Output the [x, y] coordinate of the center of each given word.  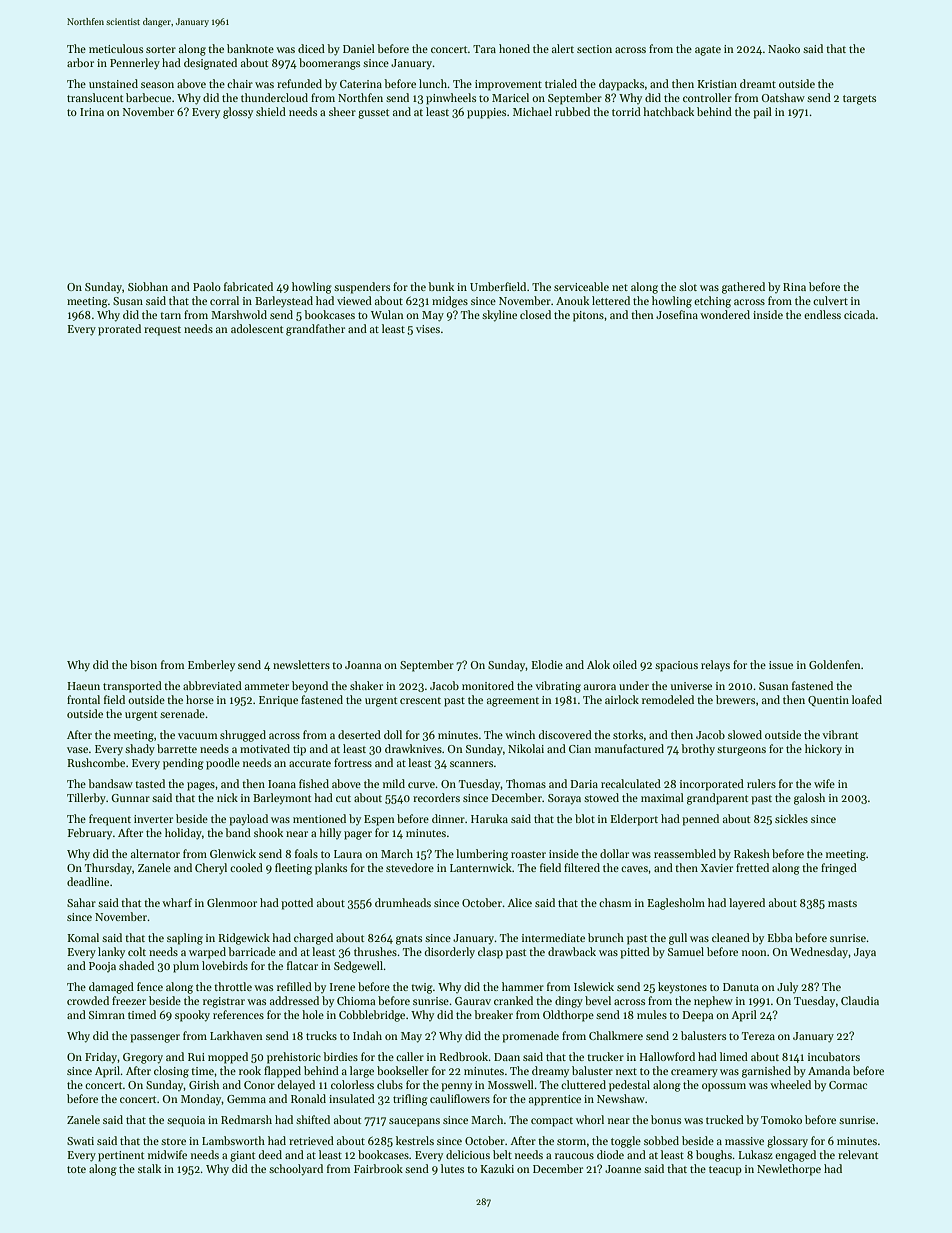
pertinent [121, 1156]
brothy [698, 750]
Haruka [489, 818]
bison [143, 664]
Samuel [686, 951]
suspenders [362, 288]
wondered [725, 314]
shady [140, 750]
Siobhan [148, 286]
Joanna [363, 665]
